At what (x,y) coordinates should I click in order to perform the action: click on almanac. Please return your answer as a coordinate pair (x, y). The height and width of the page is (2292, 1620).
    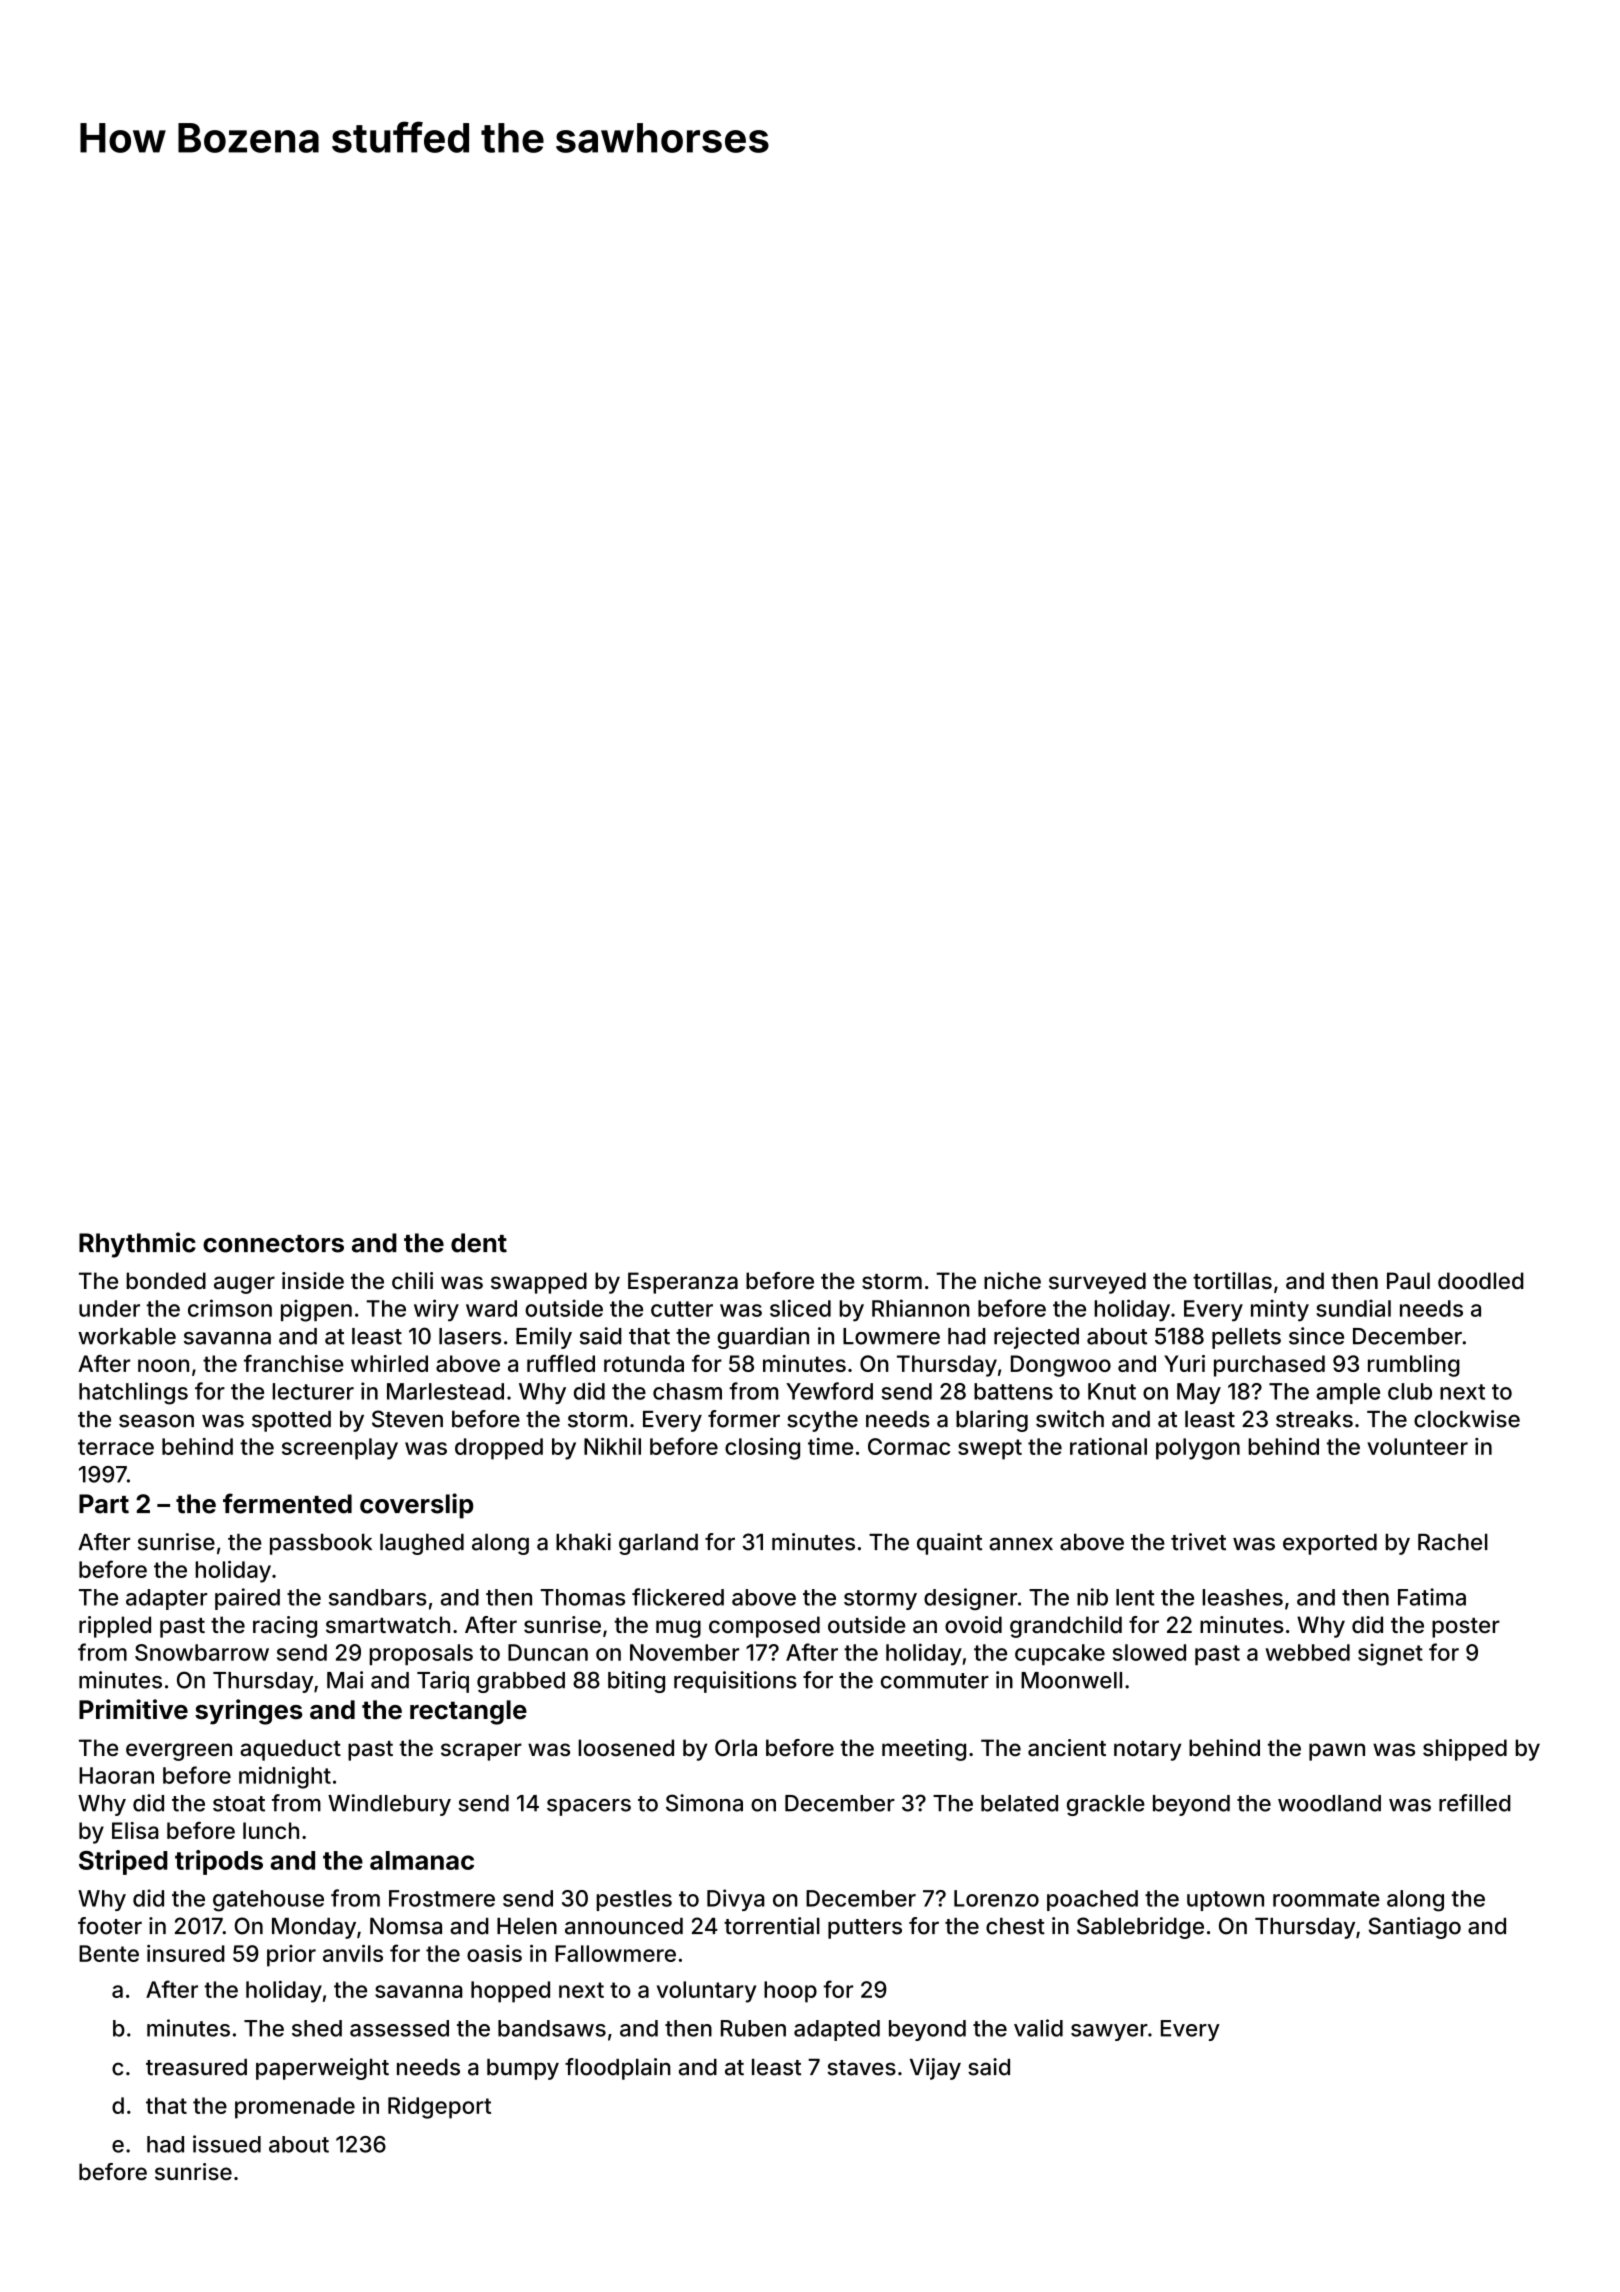
    Looking at the image, I should click on (422, 1860).
